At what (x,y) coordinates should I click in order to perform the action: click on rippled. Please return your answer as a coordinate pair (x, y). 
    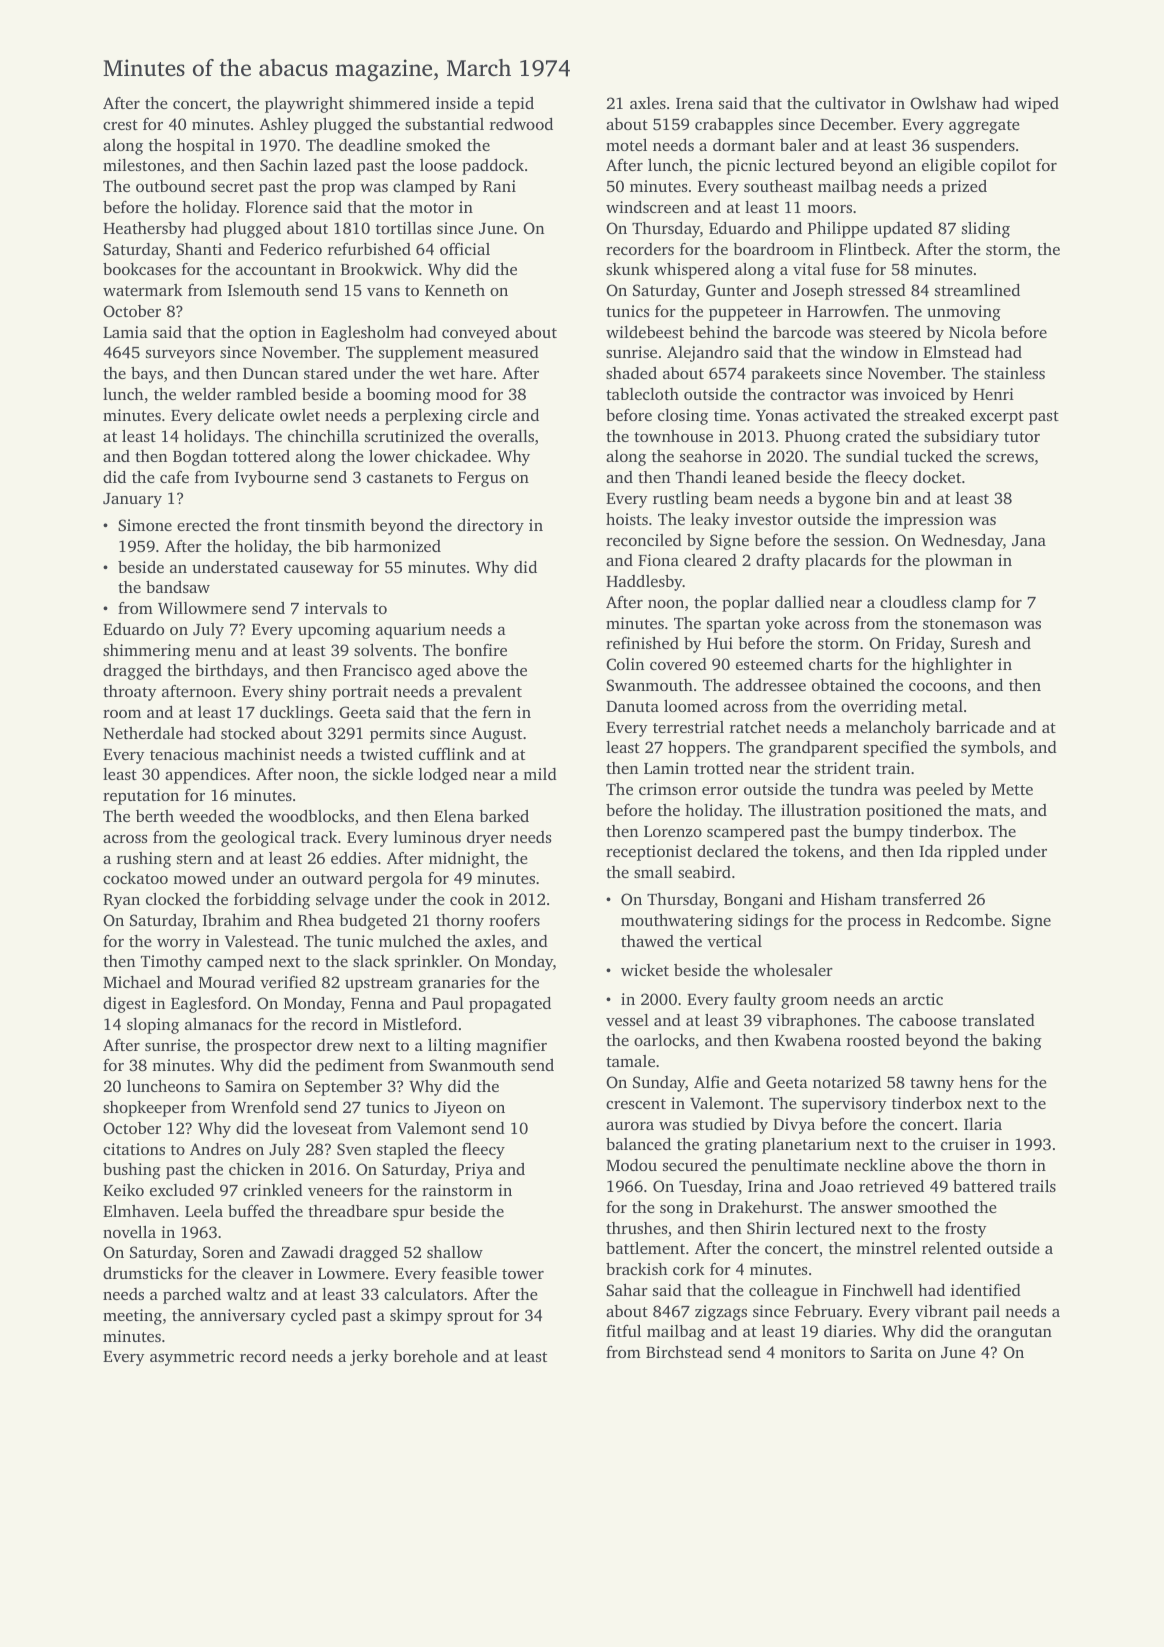
    Looking at the image, I should click on (973, 853).
